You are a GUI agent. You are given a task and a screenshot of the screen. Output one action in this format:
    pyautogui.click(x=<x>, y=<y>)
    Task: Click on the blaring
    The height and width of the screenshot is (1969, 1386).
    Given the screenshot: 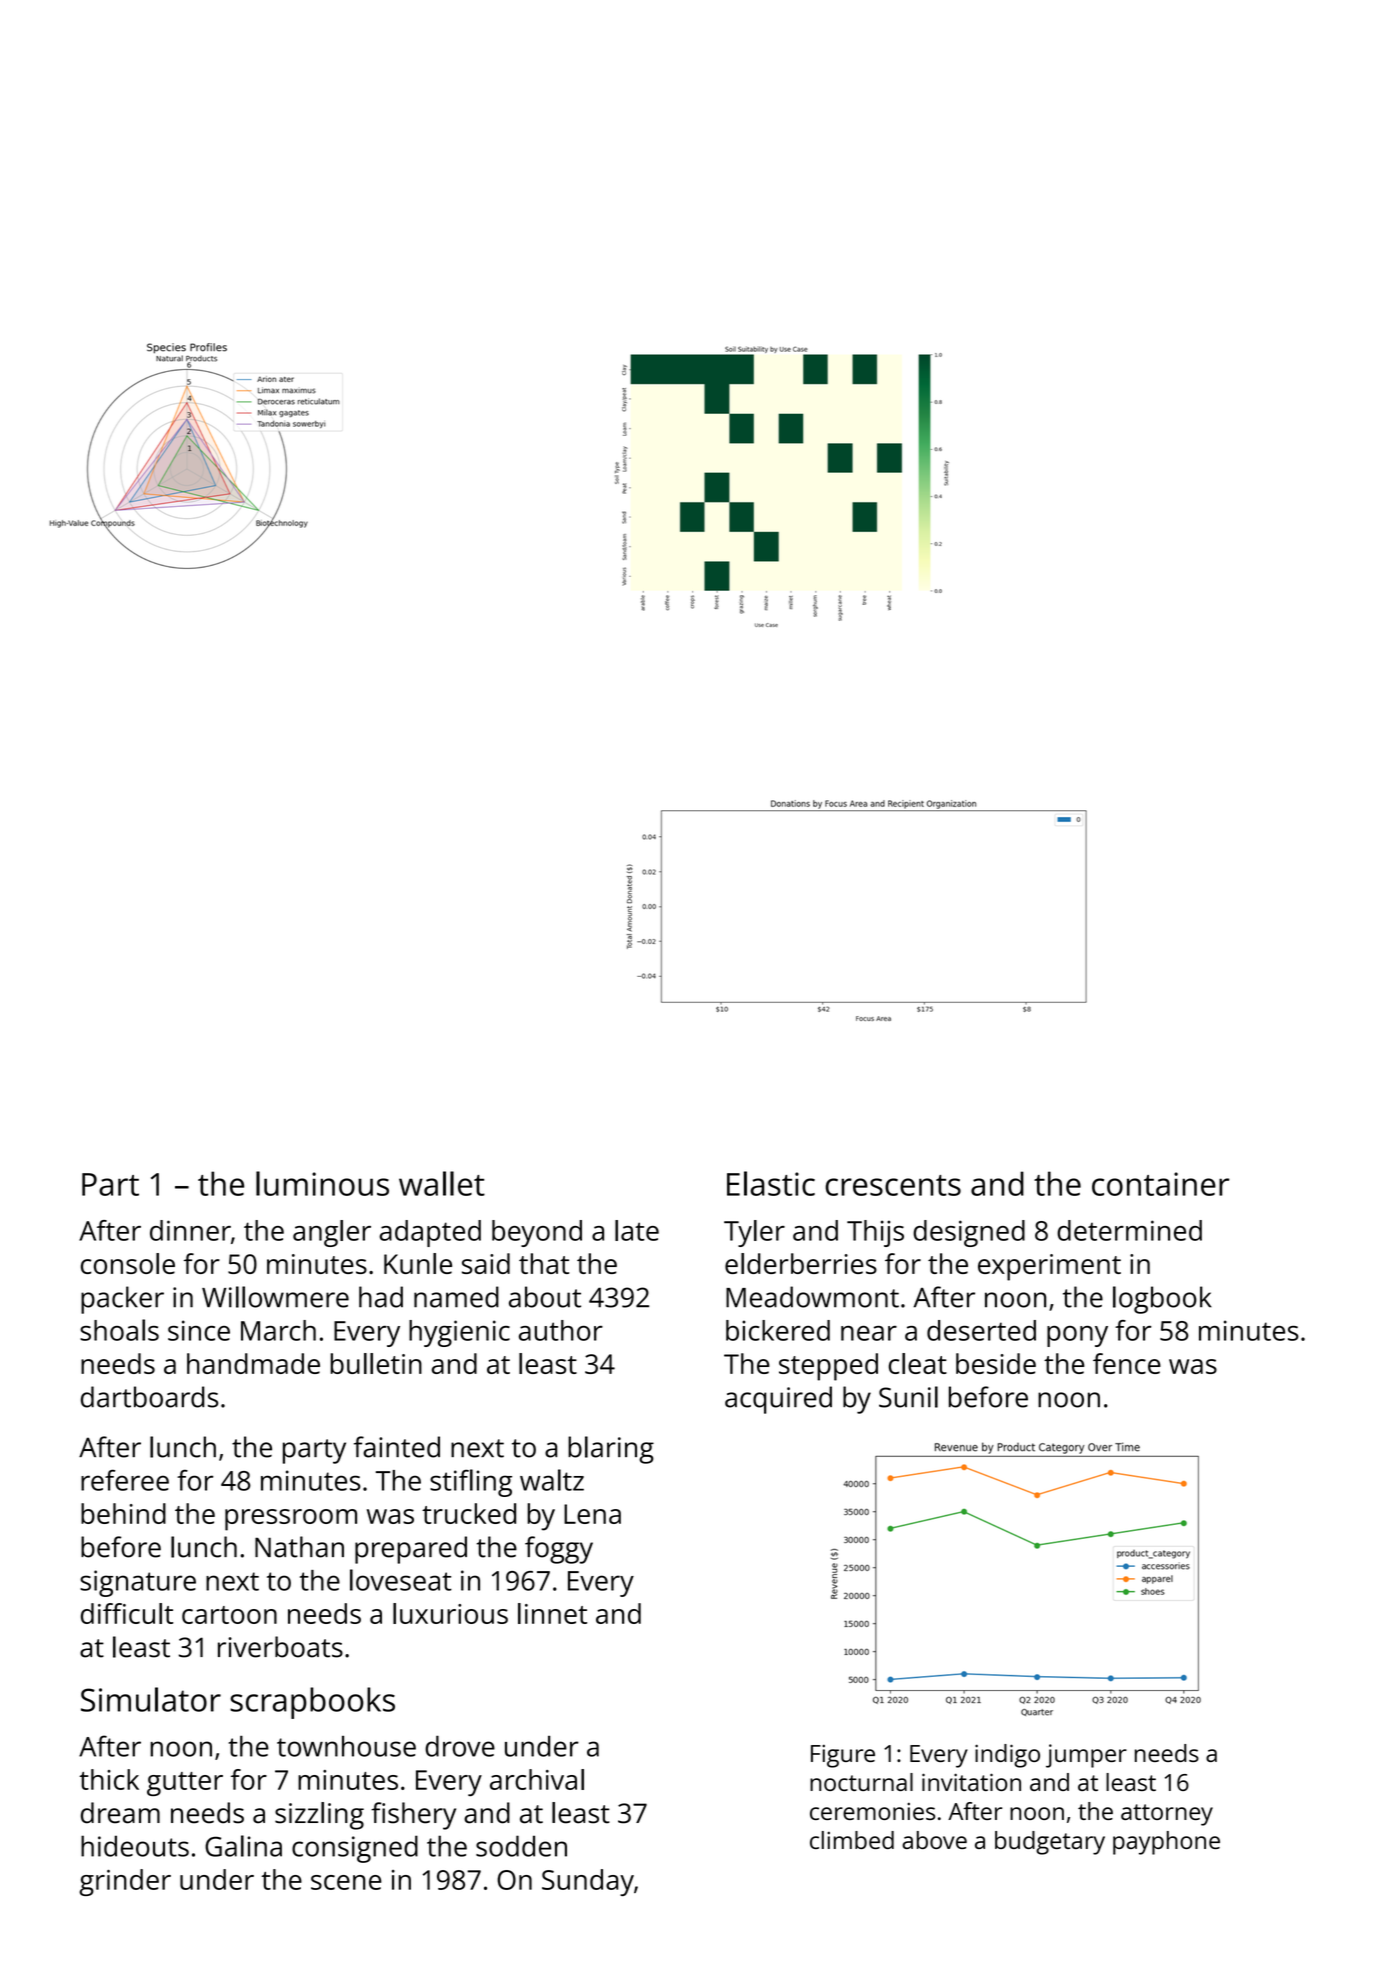 What is the action you would take?
    pyautogui.click(x=611, y=1450)
